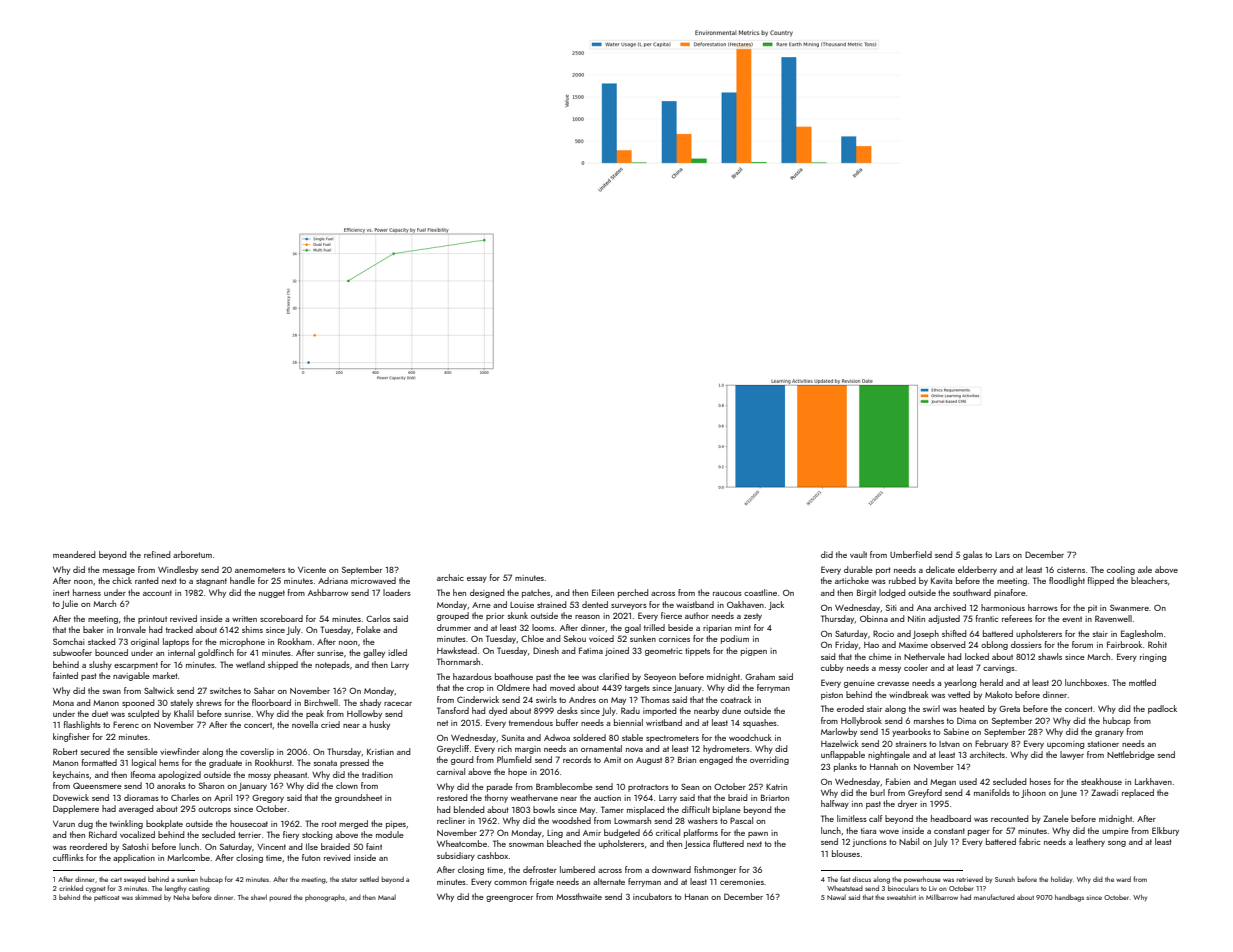  Describe the element at coordinates (973, 555) in the page. I see `galas` at that location.
